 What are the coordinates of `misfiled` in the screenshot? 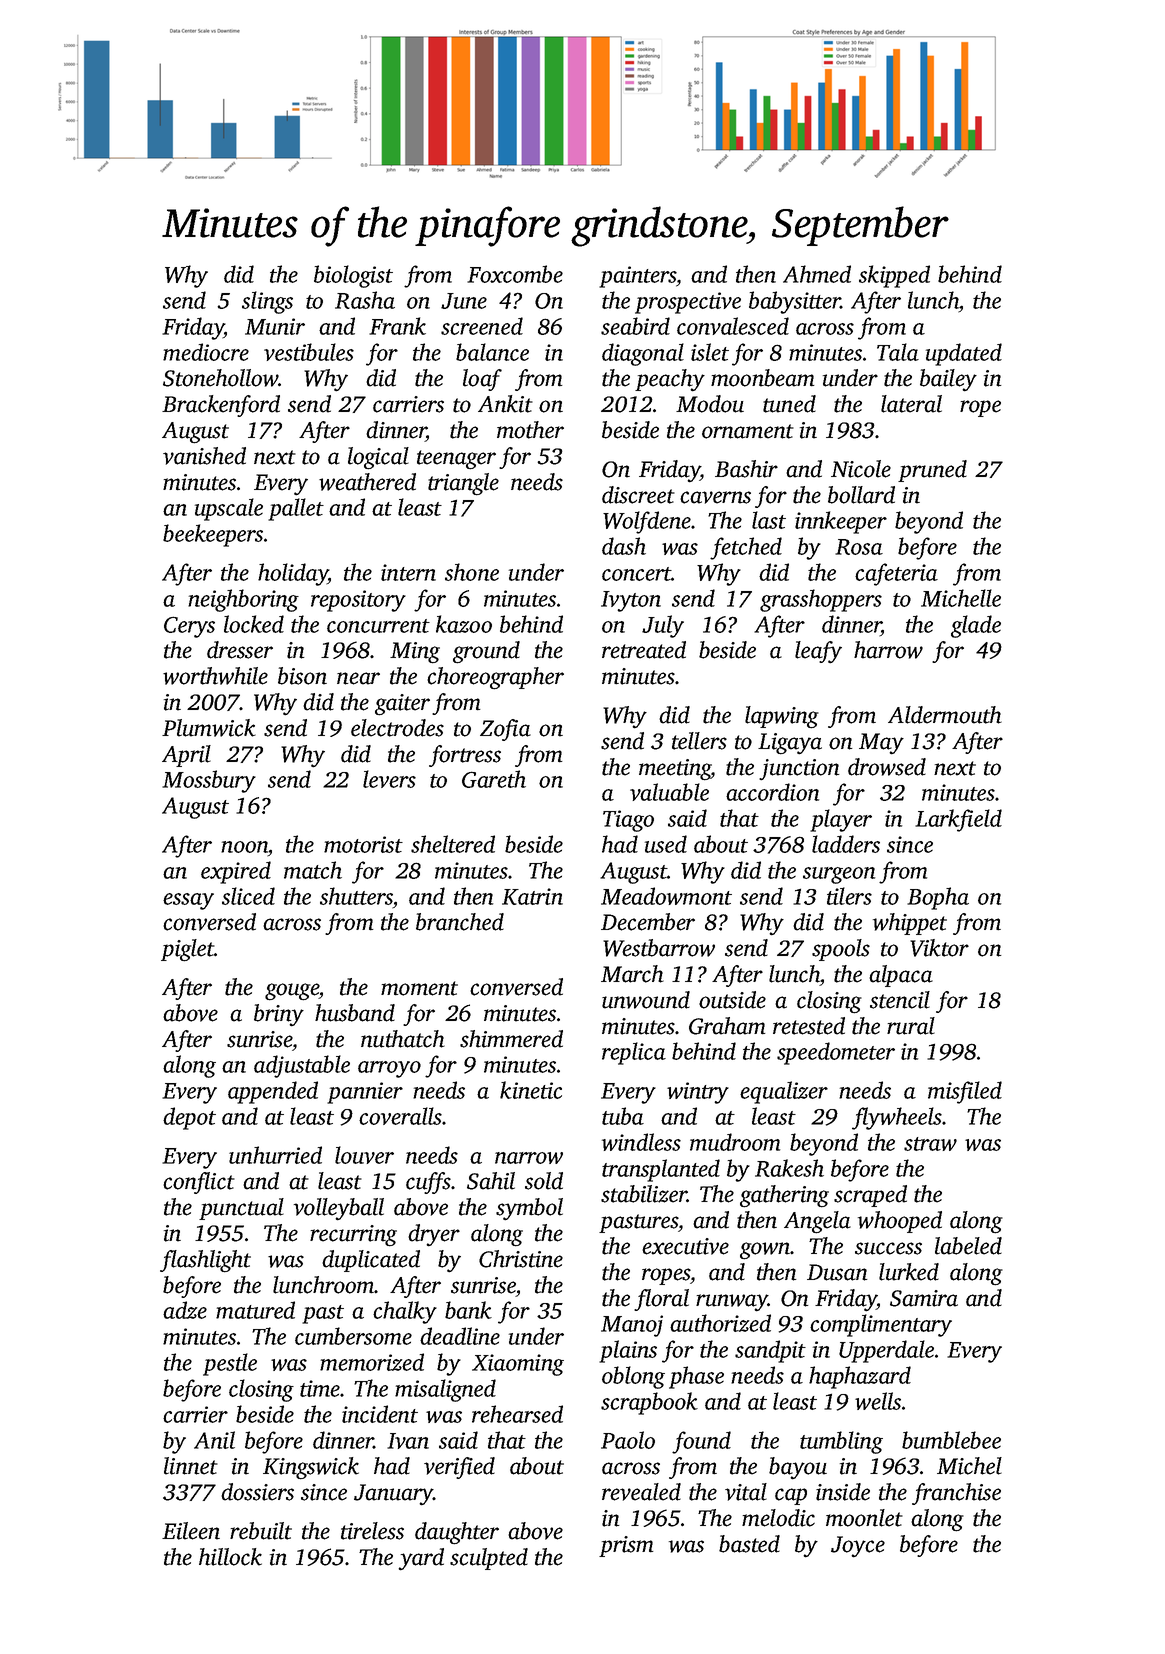 It's located at (965, 1092).
